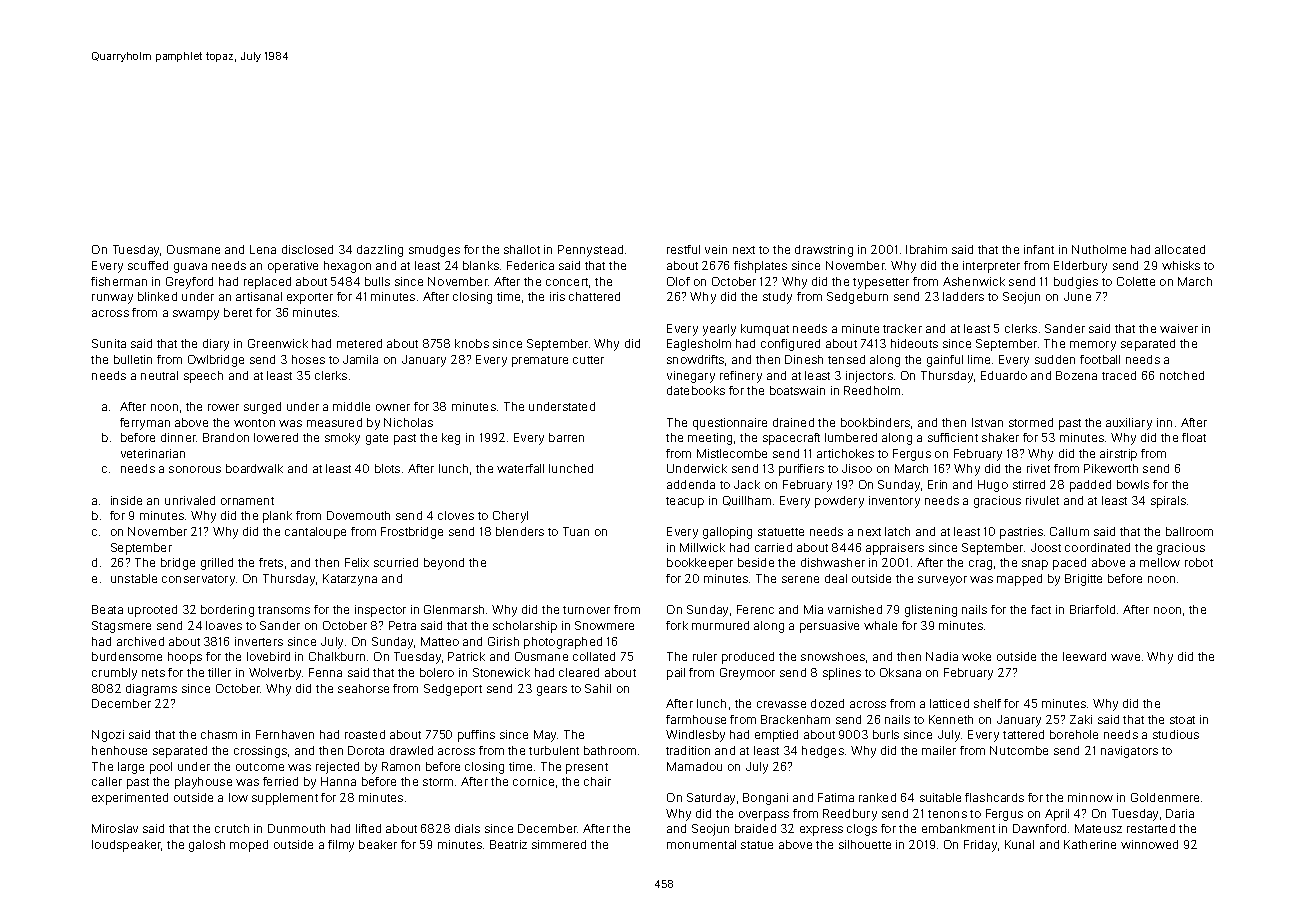  Describe the element at coordinates (145, 424) in the document. I see `ferryman` at that location.
